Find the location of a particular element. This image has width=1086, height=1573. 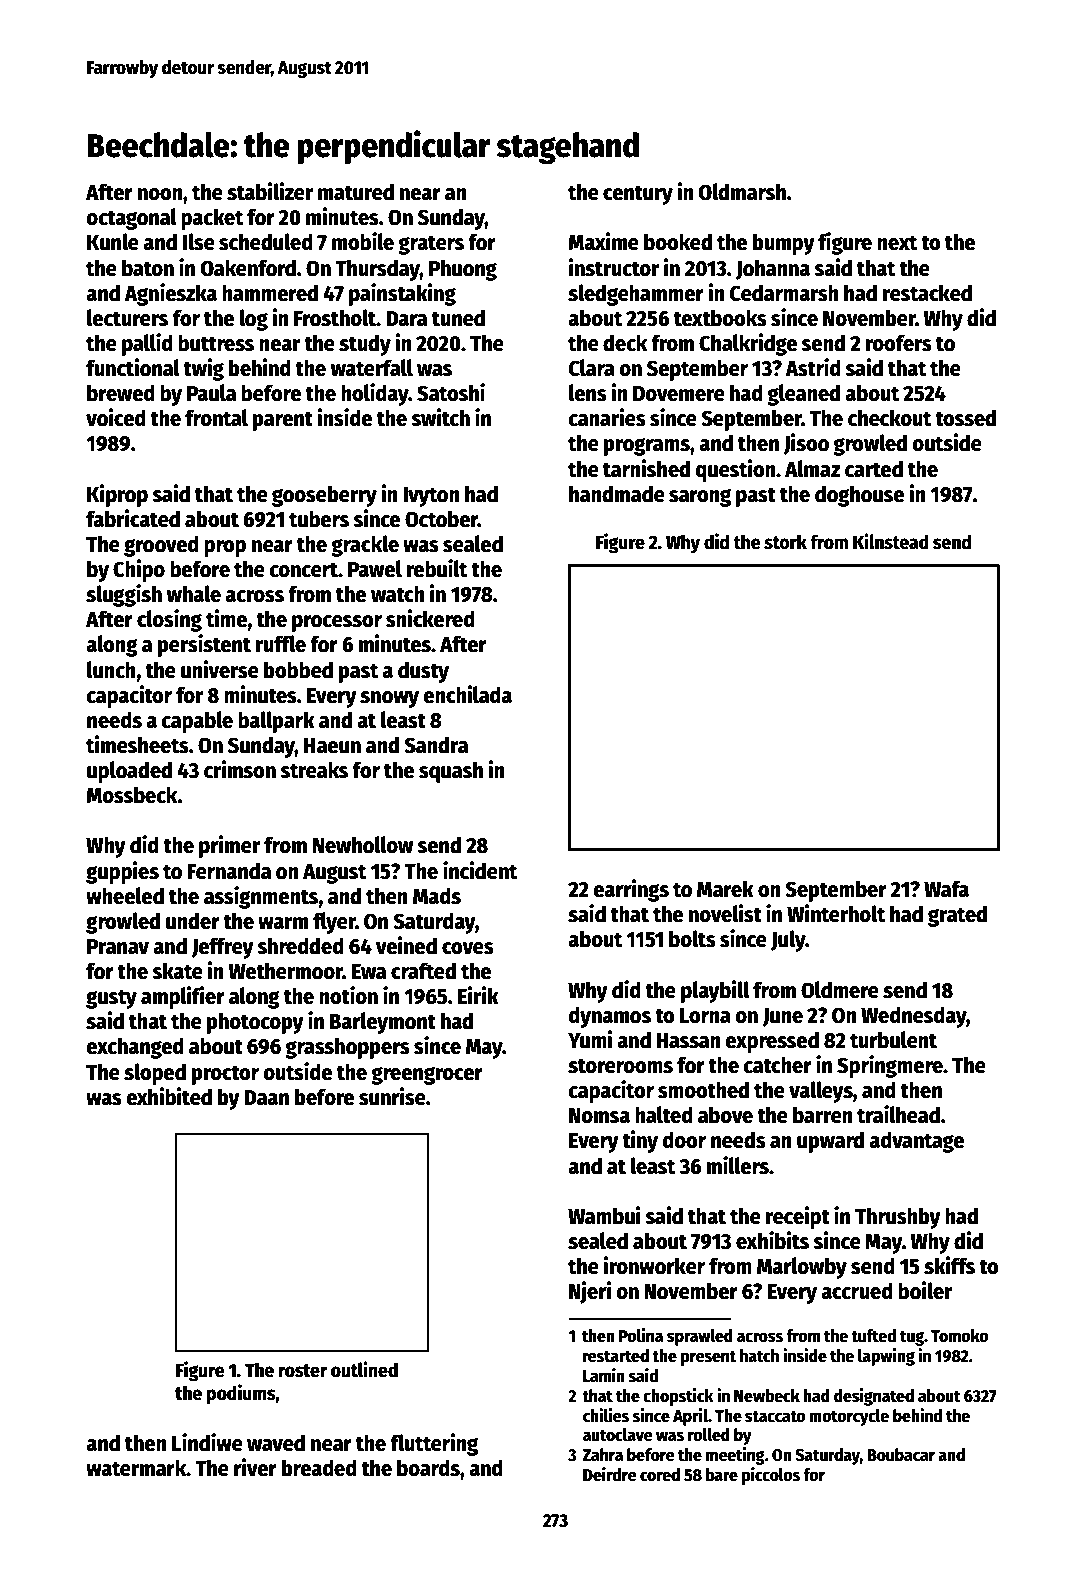

earrings is located at coordinates (631, 890).
